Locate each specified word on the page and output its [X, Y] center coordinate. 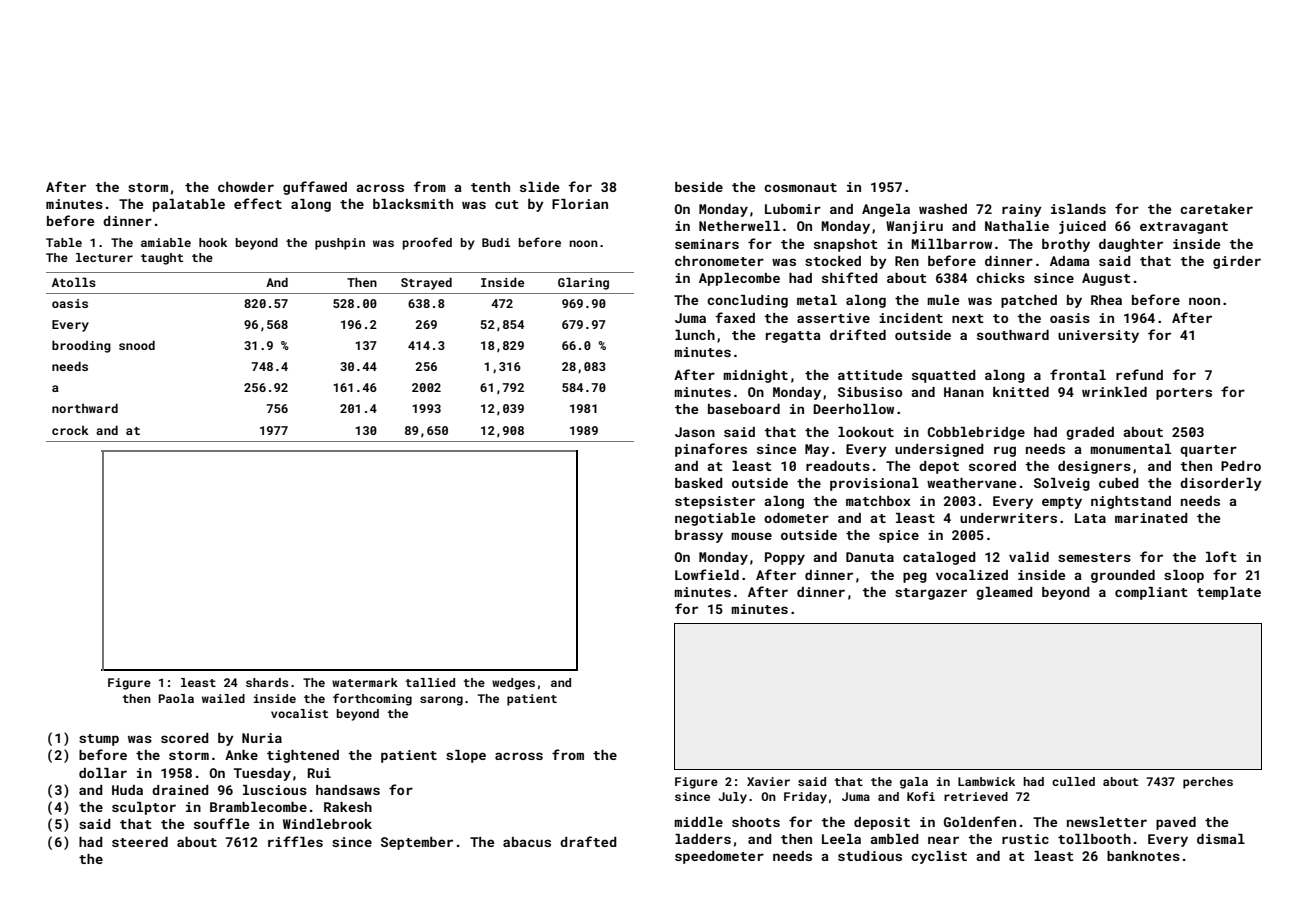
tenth [490, 187]
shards [267, 682]
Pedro [1241, 466]
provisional [874, 484]
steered [140, 842]
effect [258, 203]
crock [70, 430]
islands [1078, 209]
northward [85, 408]
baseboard [744, 409]
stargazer [931, 594]
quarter [1208, 451]
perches [1208, 783]
